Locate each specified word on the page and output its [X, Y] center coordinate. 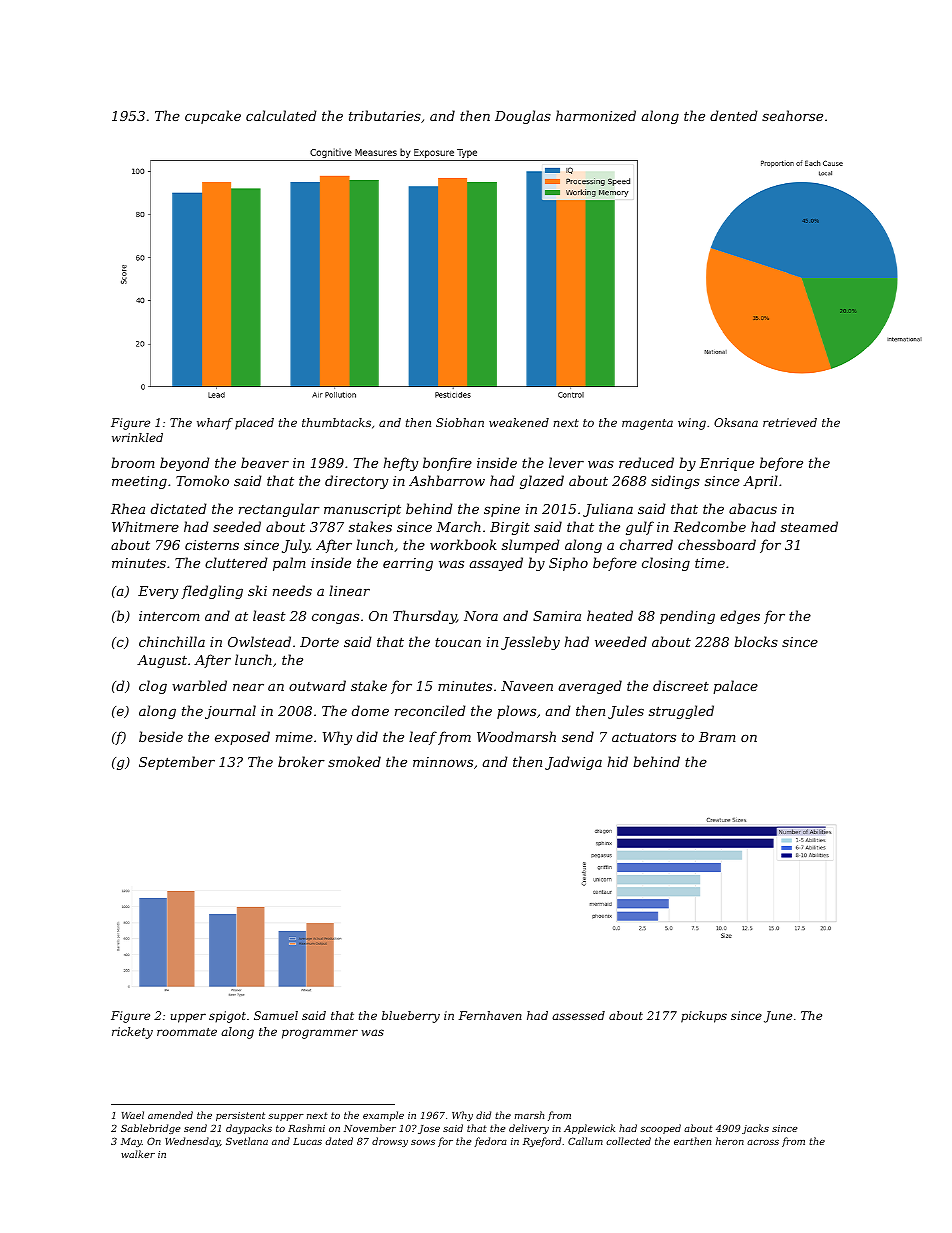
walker [138, 1154]
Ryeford [542, 1142]
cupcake [213, 117]
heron [730, 1141]
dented [734, 115]
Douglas [523, 117]
